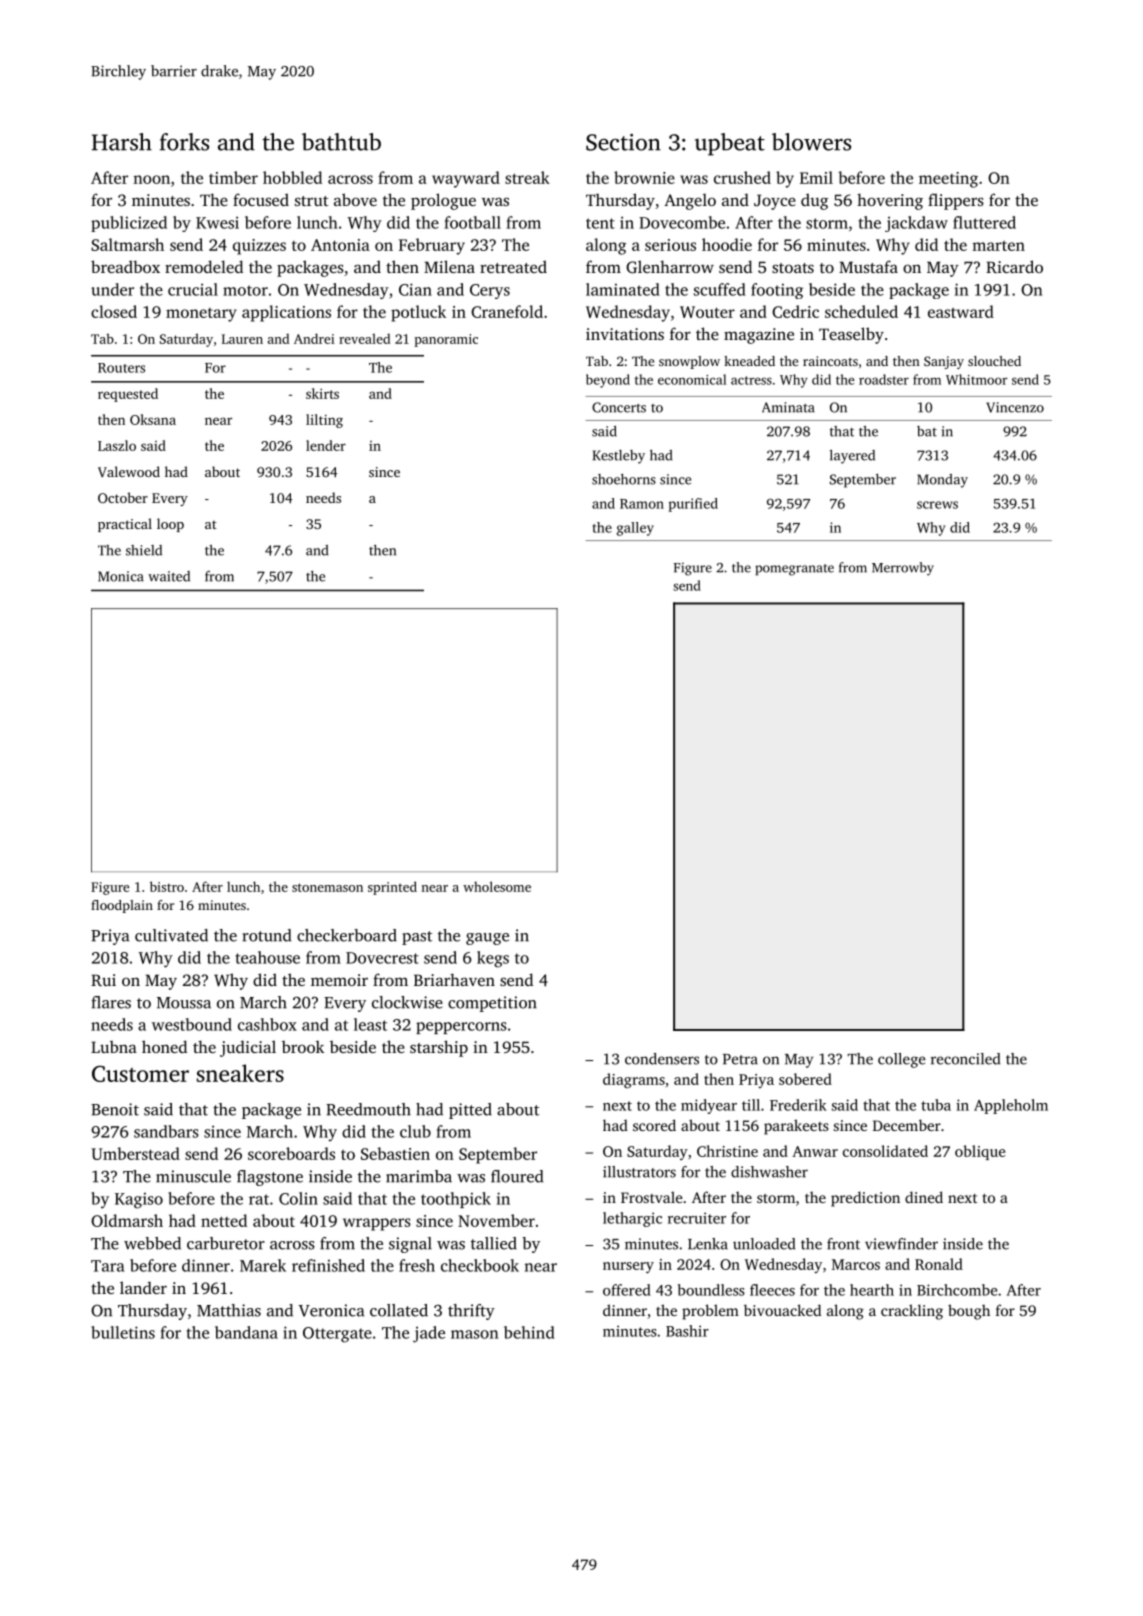 This screenshot has height=1616, width=1143. I want to click on blowers, so click(811, 142).
